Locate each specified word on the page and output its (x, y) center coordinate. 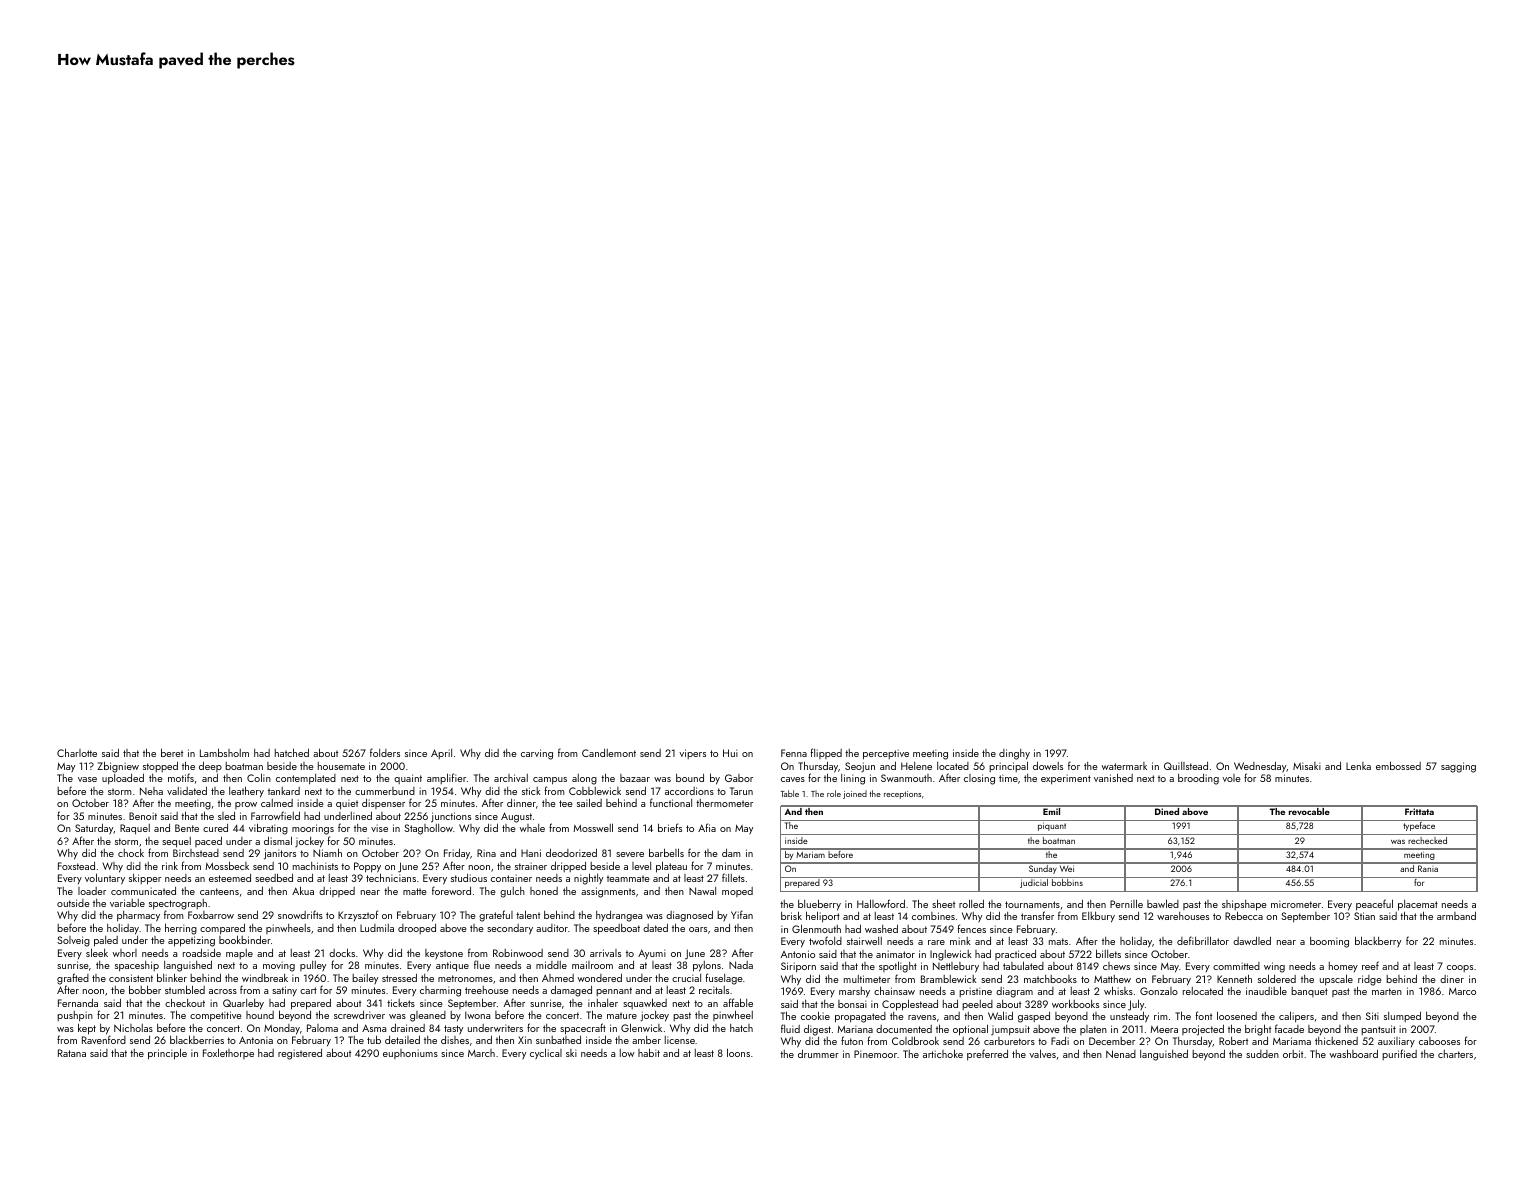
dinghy (1014, 754)
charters (1455, 1054)
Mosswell (593, 827)
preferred (987, 1055)
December (1112, 1041)
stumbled (185, 989)
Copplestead (910, 1005)
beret (172, 752)
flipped (826, 753)
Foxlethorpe (228, 1053)
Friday (457, 854)
